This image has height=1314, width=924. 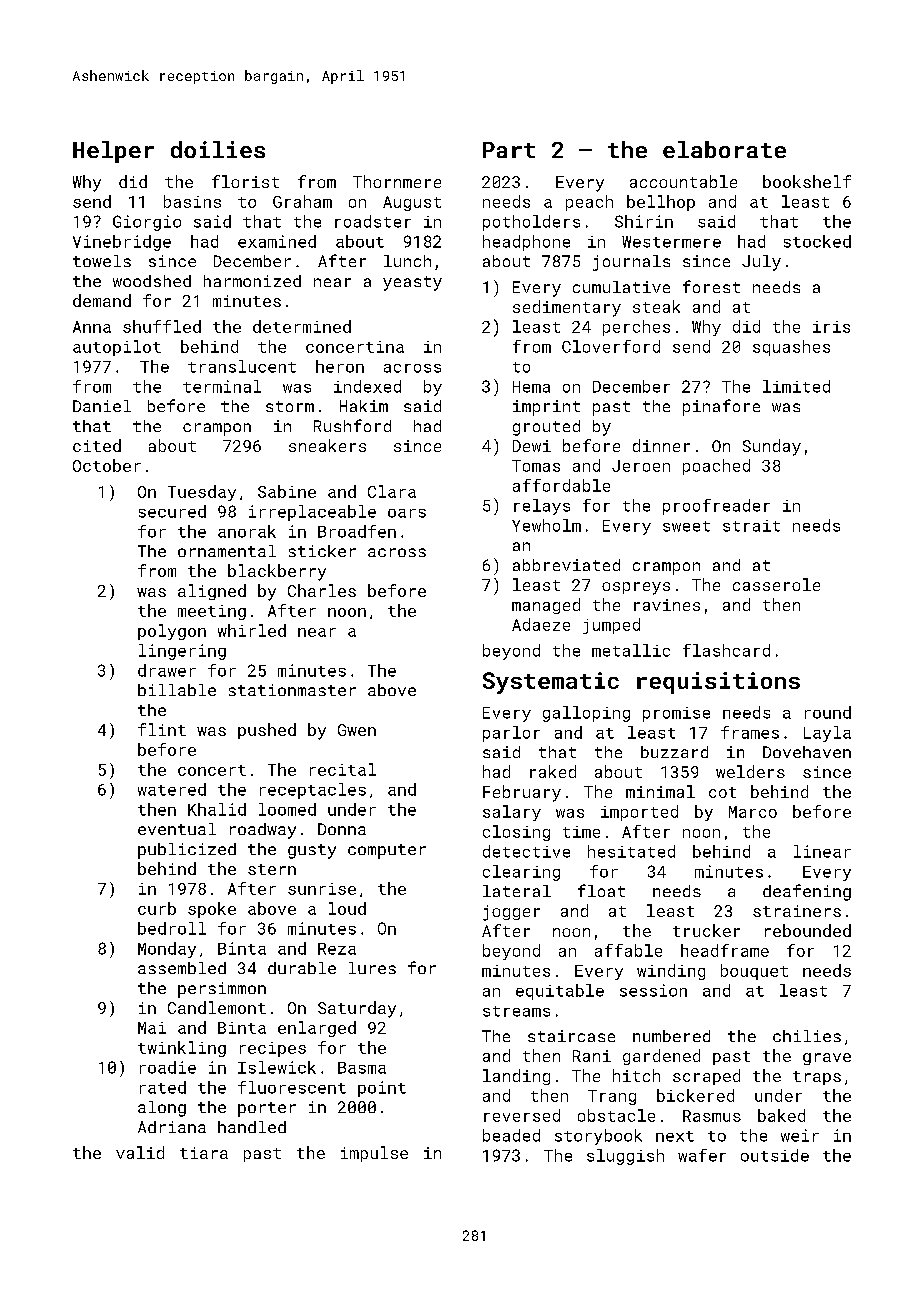 What do you see at coordinates (546, 408) in the image?
I see `imprint` at bounding box center [546, 408].
